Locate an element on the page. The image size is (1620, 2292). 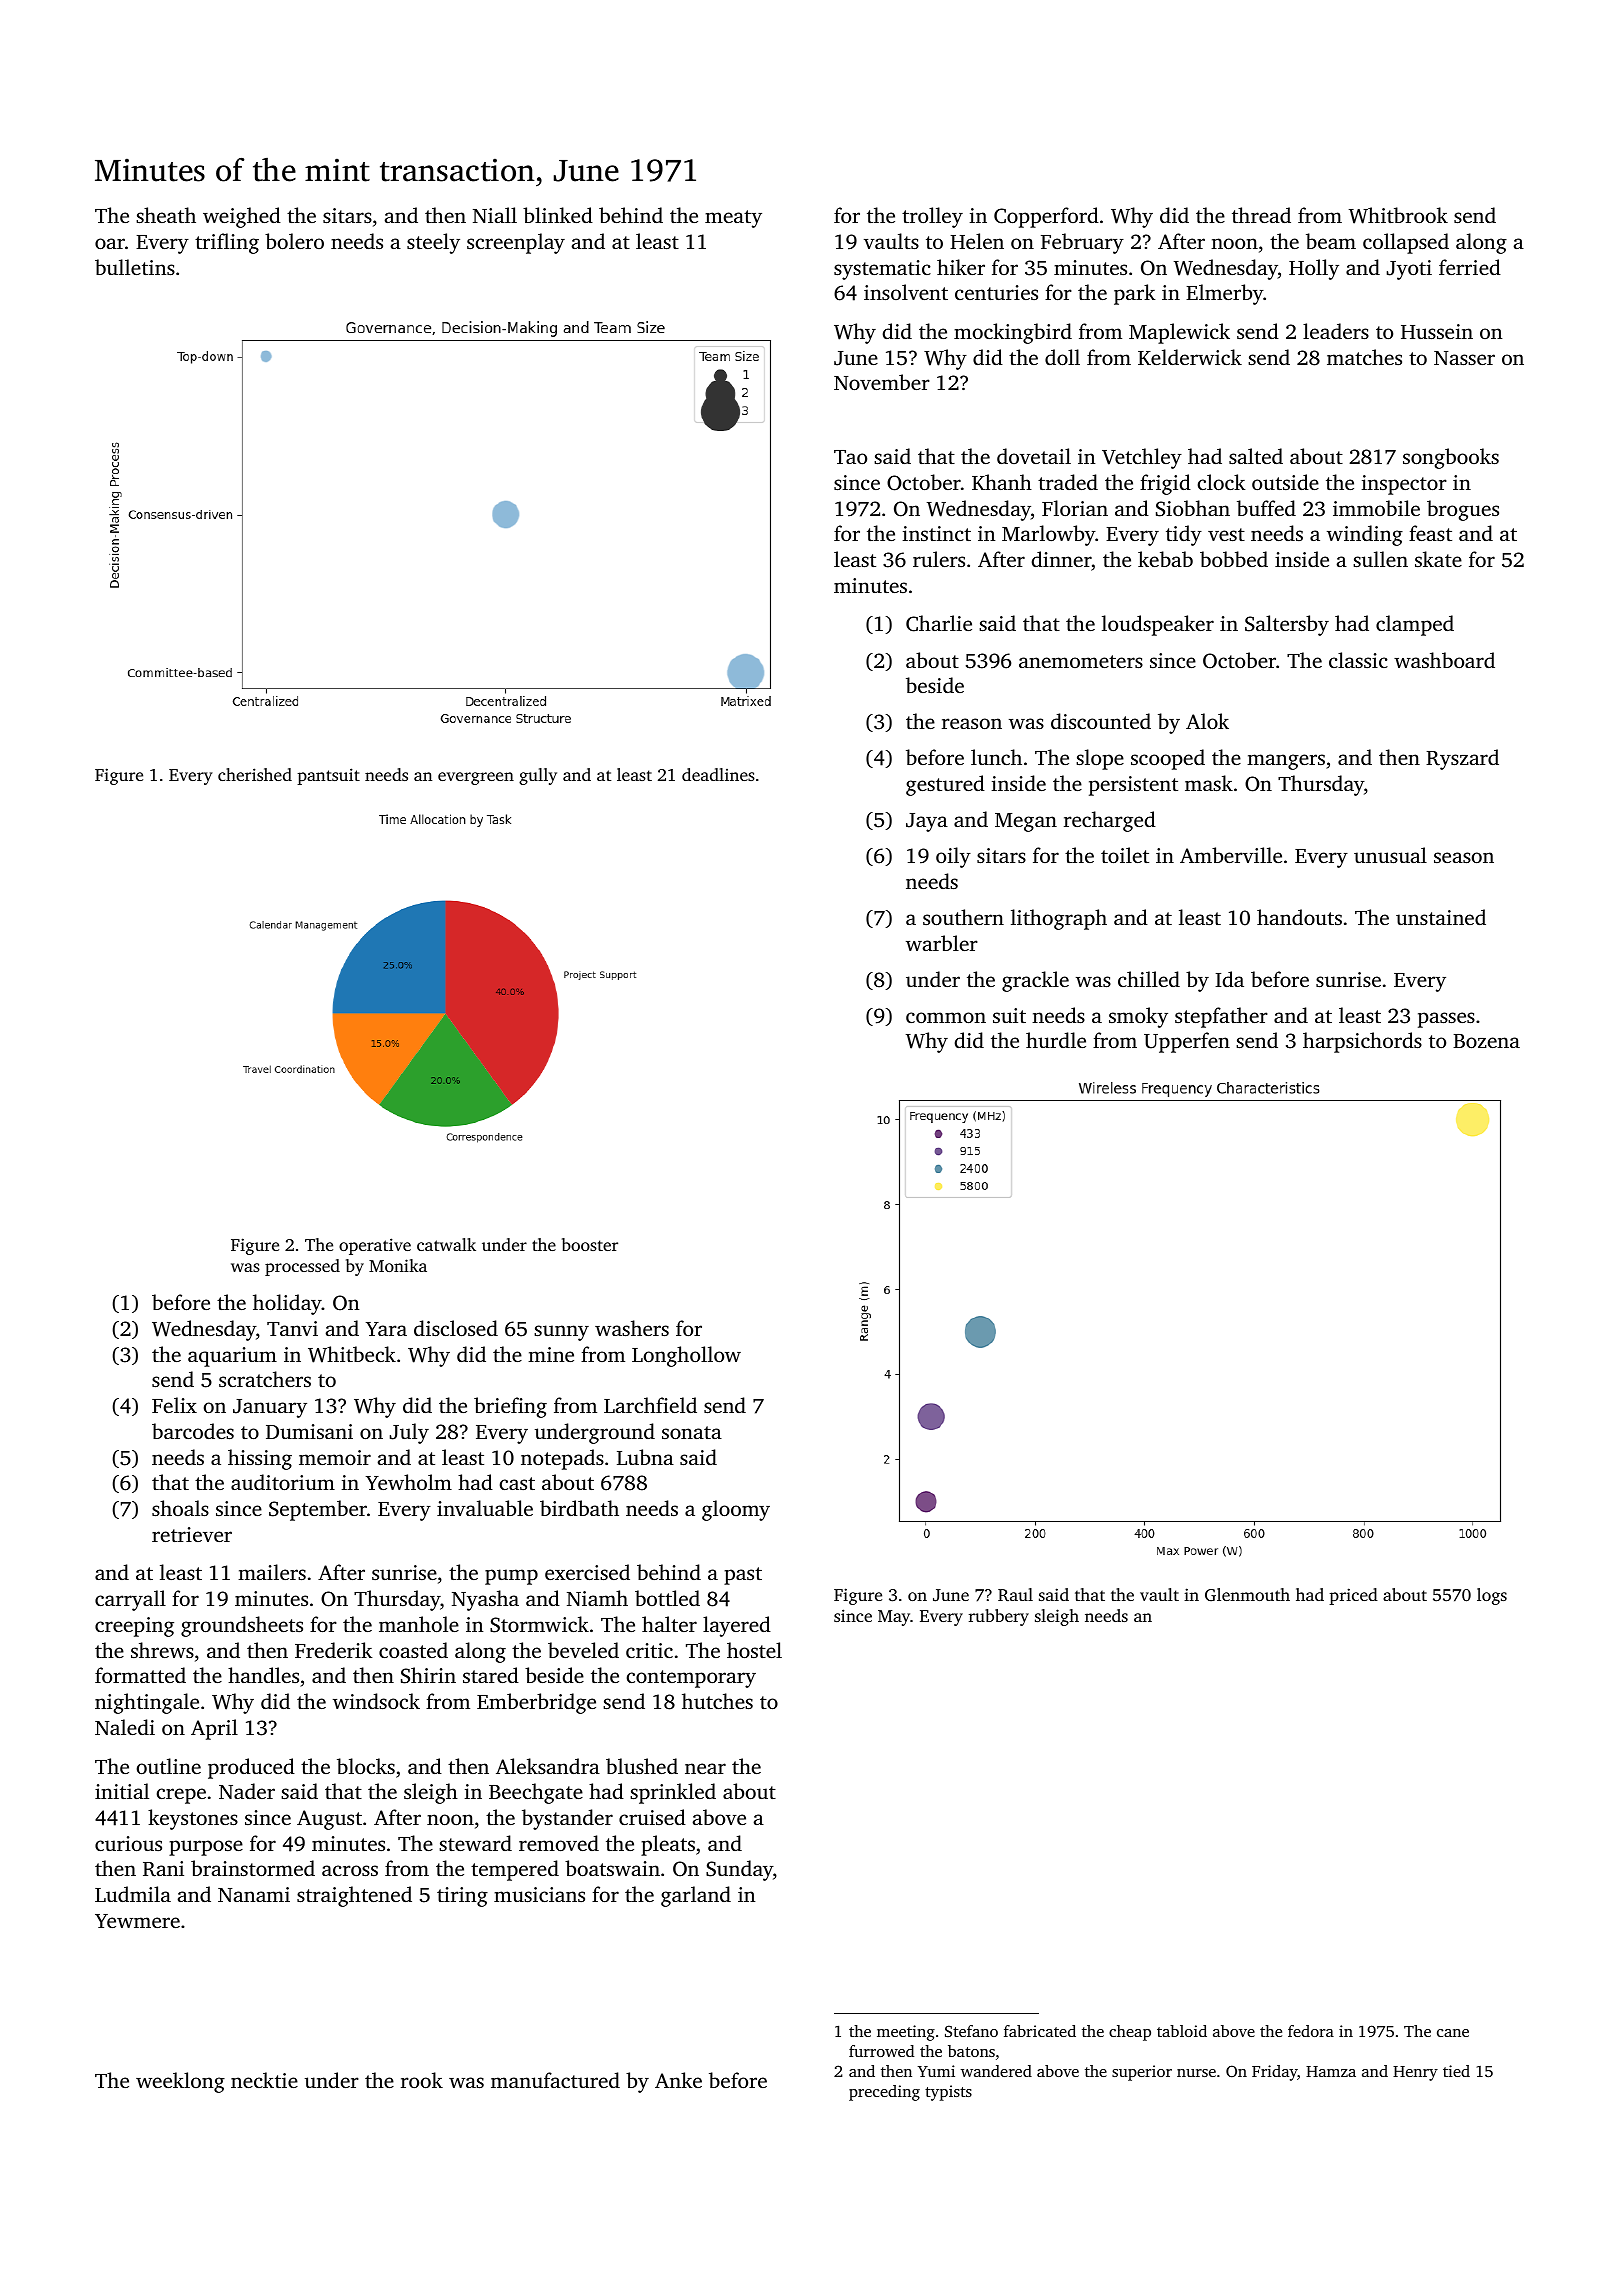
tied is located at coordinates (1456, 2071).
